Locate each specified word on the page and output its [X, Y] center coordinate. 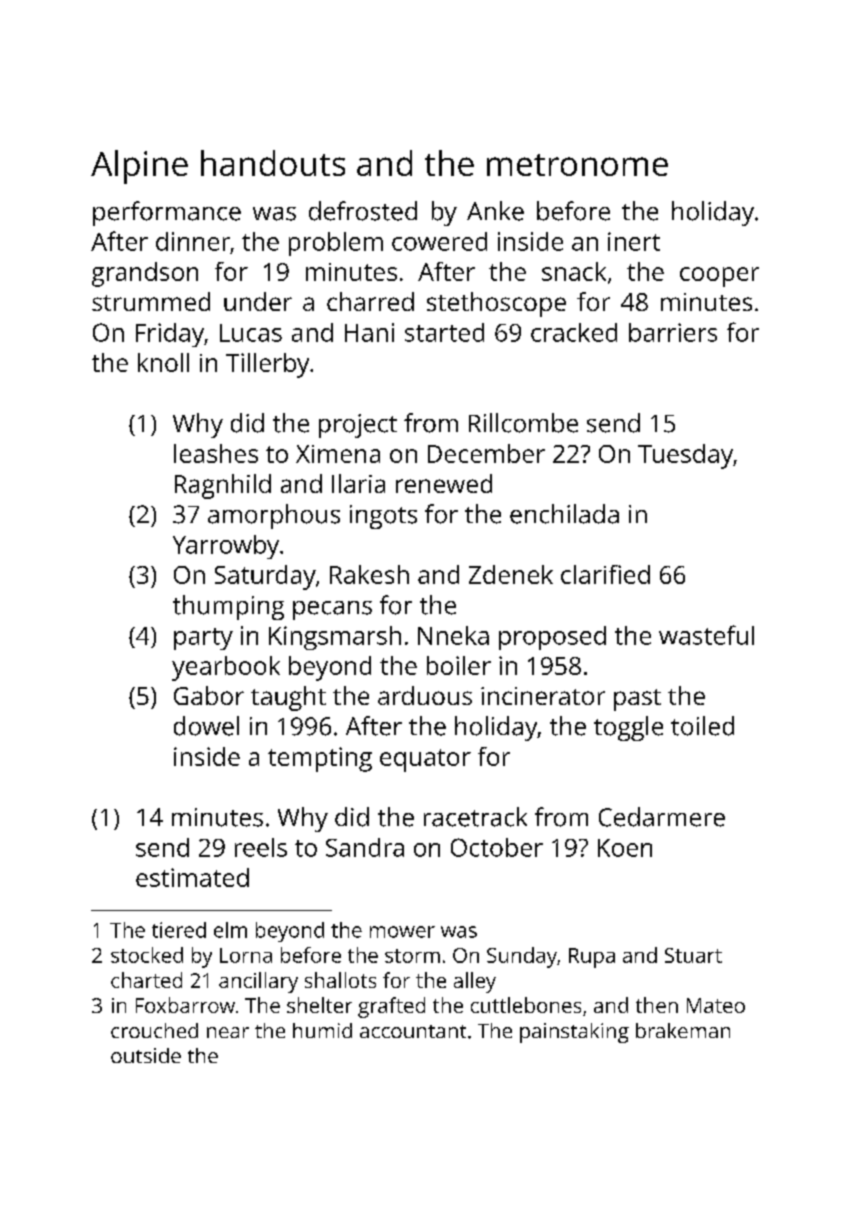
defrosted [363, 211]
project [358, 426]
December [486, 453]
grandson [145, 274]
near [228, 1032]
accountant [413, 1031]
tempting [320, 759]
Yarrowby [226, 547]
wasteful [706, 635]
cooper [719, 277]
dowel [206, 726]
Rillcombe [523, 423]
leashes [216, 453]
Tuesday [685, 456]
